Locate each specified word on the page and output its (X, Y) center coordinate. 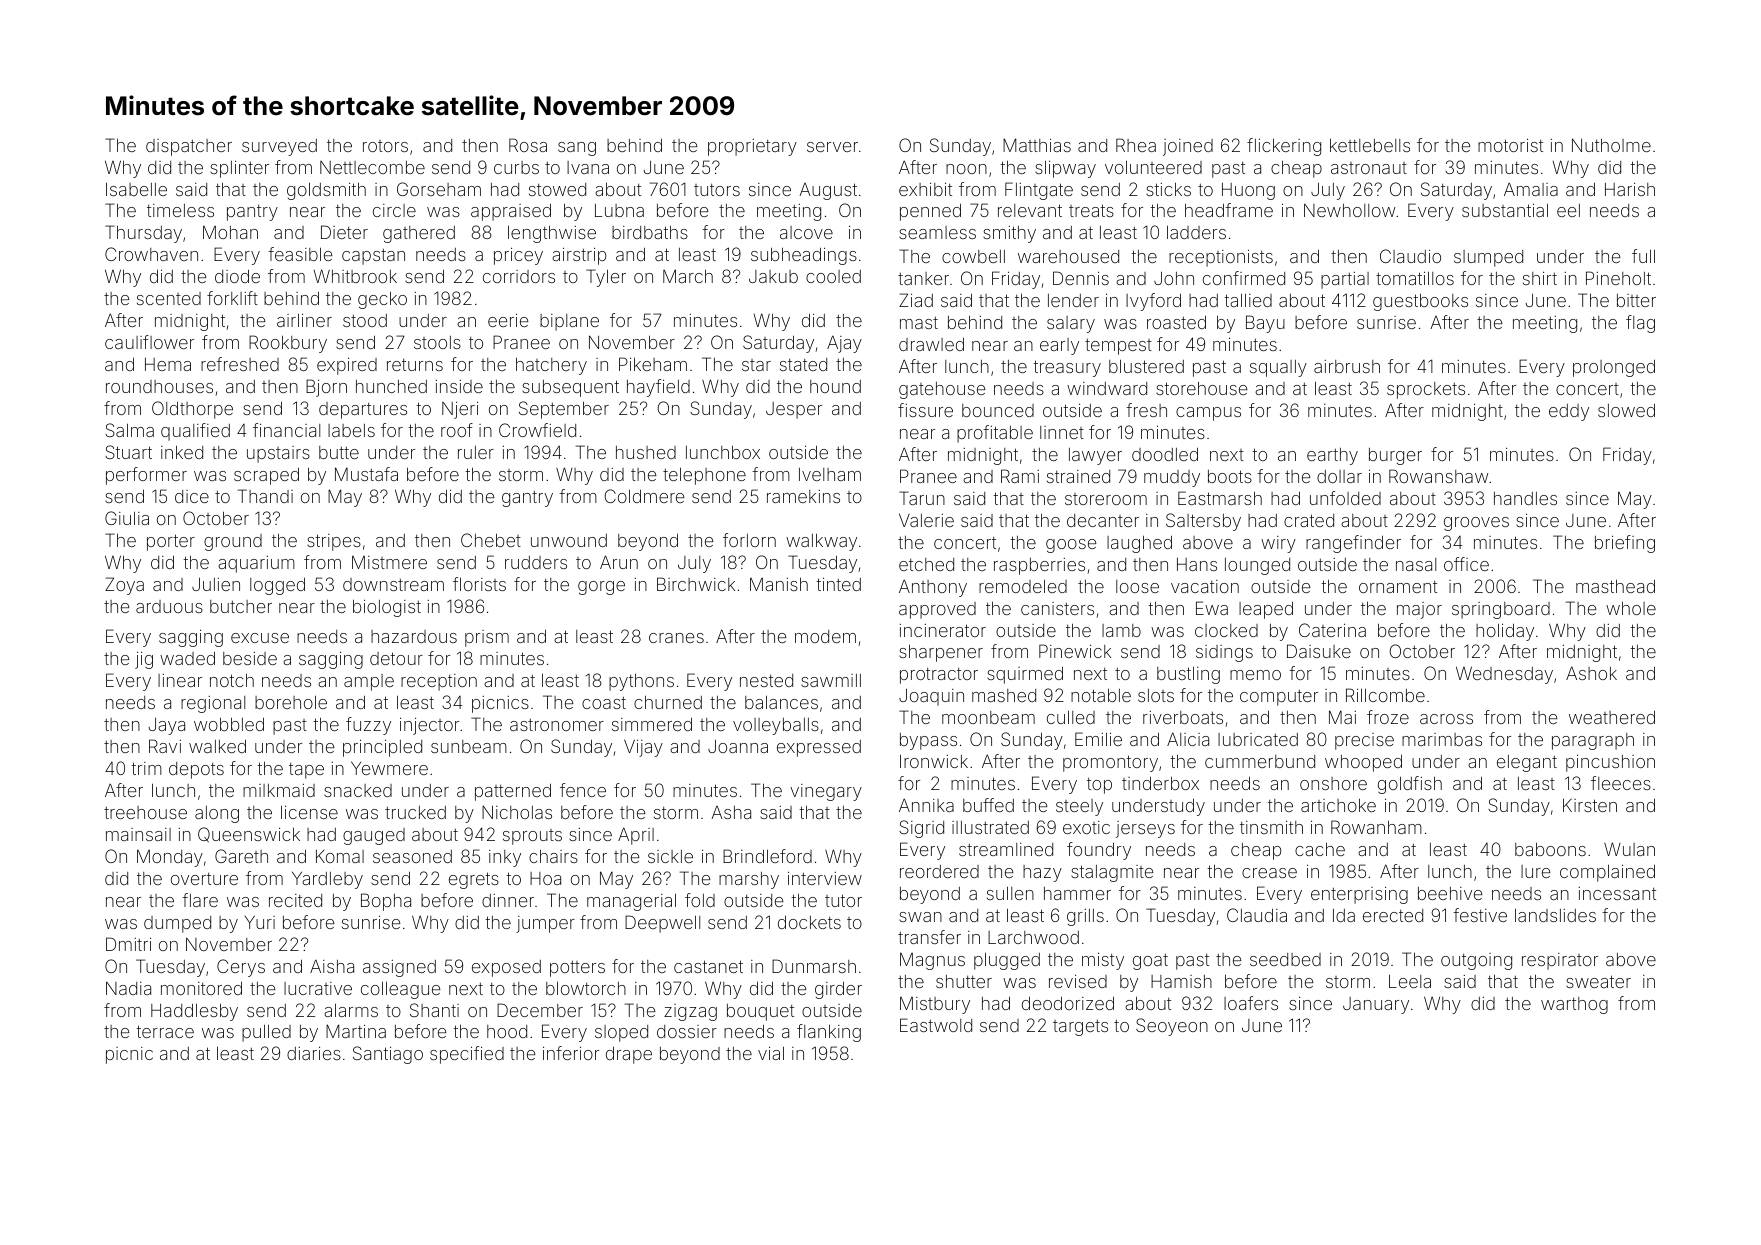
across (1446, 719)
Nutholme (1611, 145)
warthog (1574, 1005)
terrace (165, 1031)
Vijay (643, 748)
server (832, 147)
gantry (527, 499)
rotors (385, 146)
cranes (676, 638)
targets (1080, 1028)
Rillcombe (1385, 695)
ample (369, 682)
